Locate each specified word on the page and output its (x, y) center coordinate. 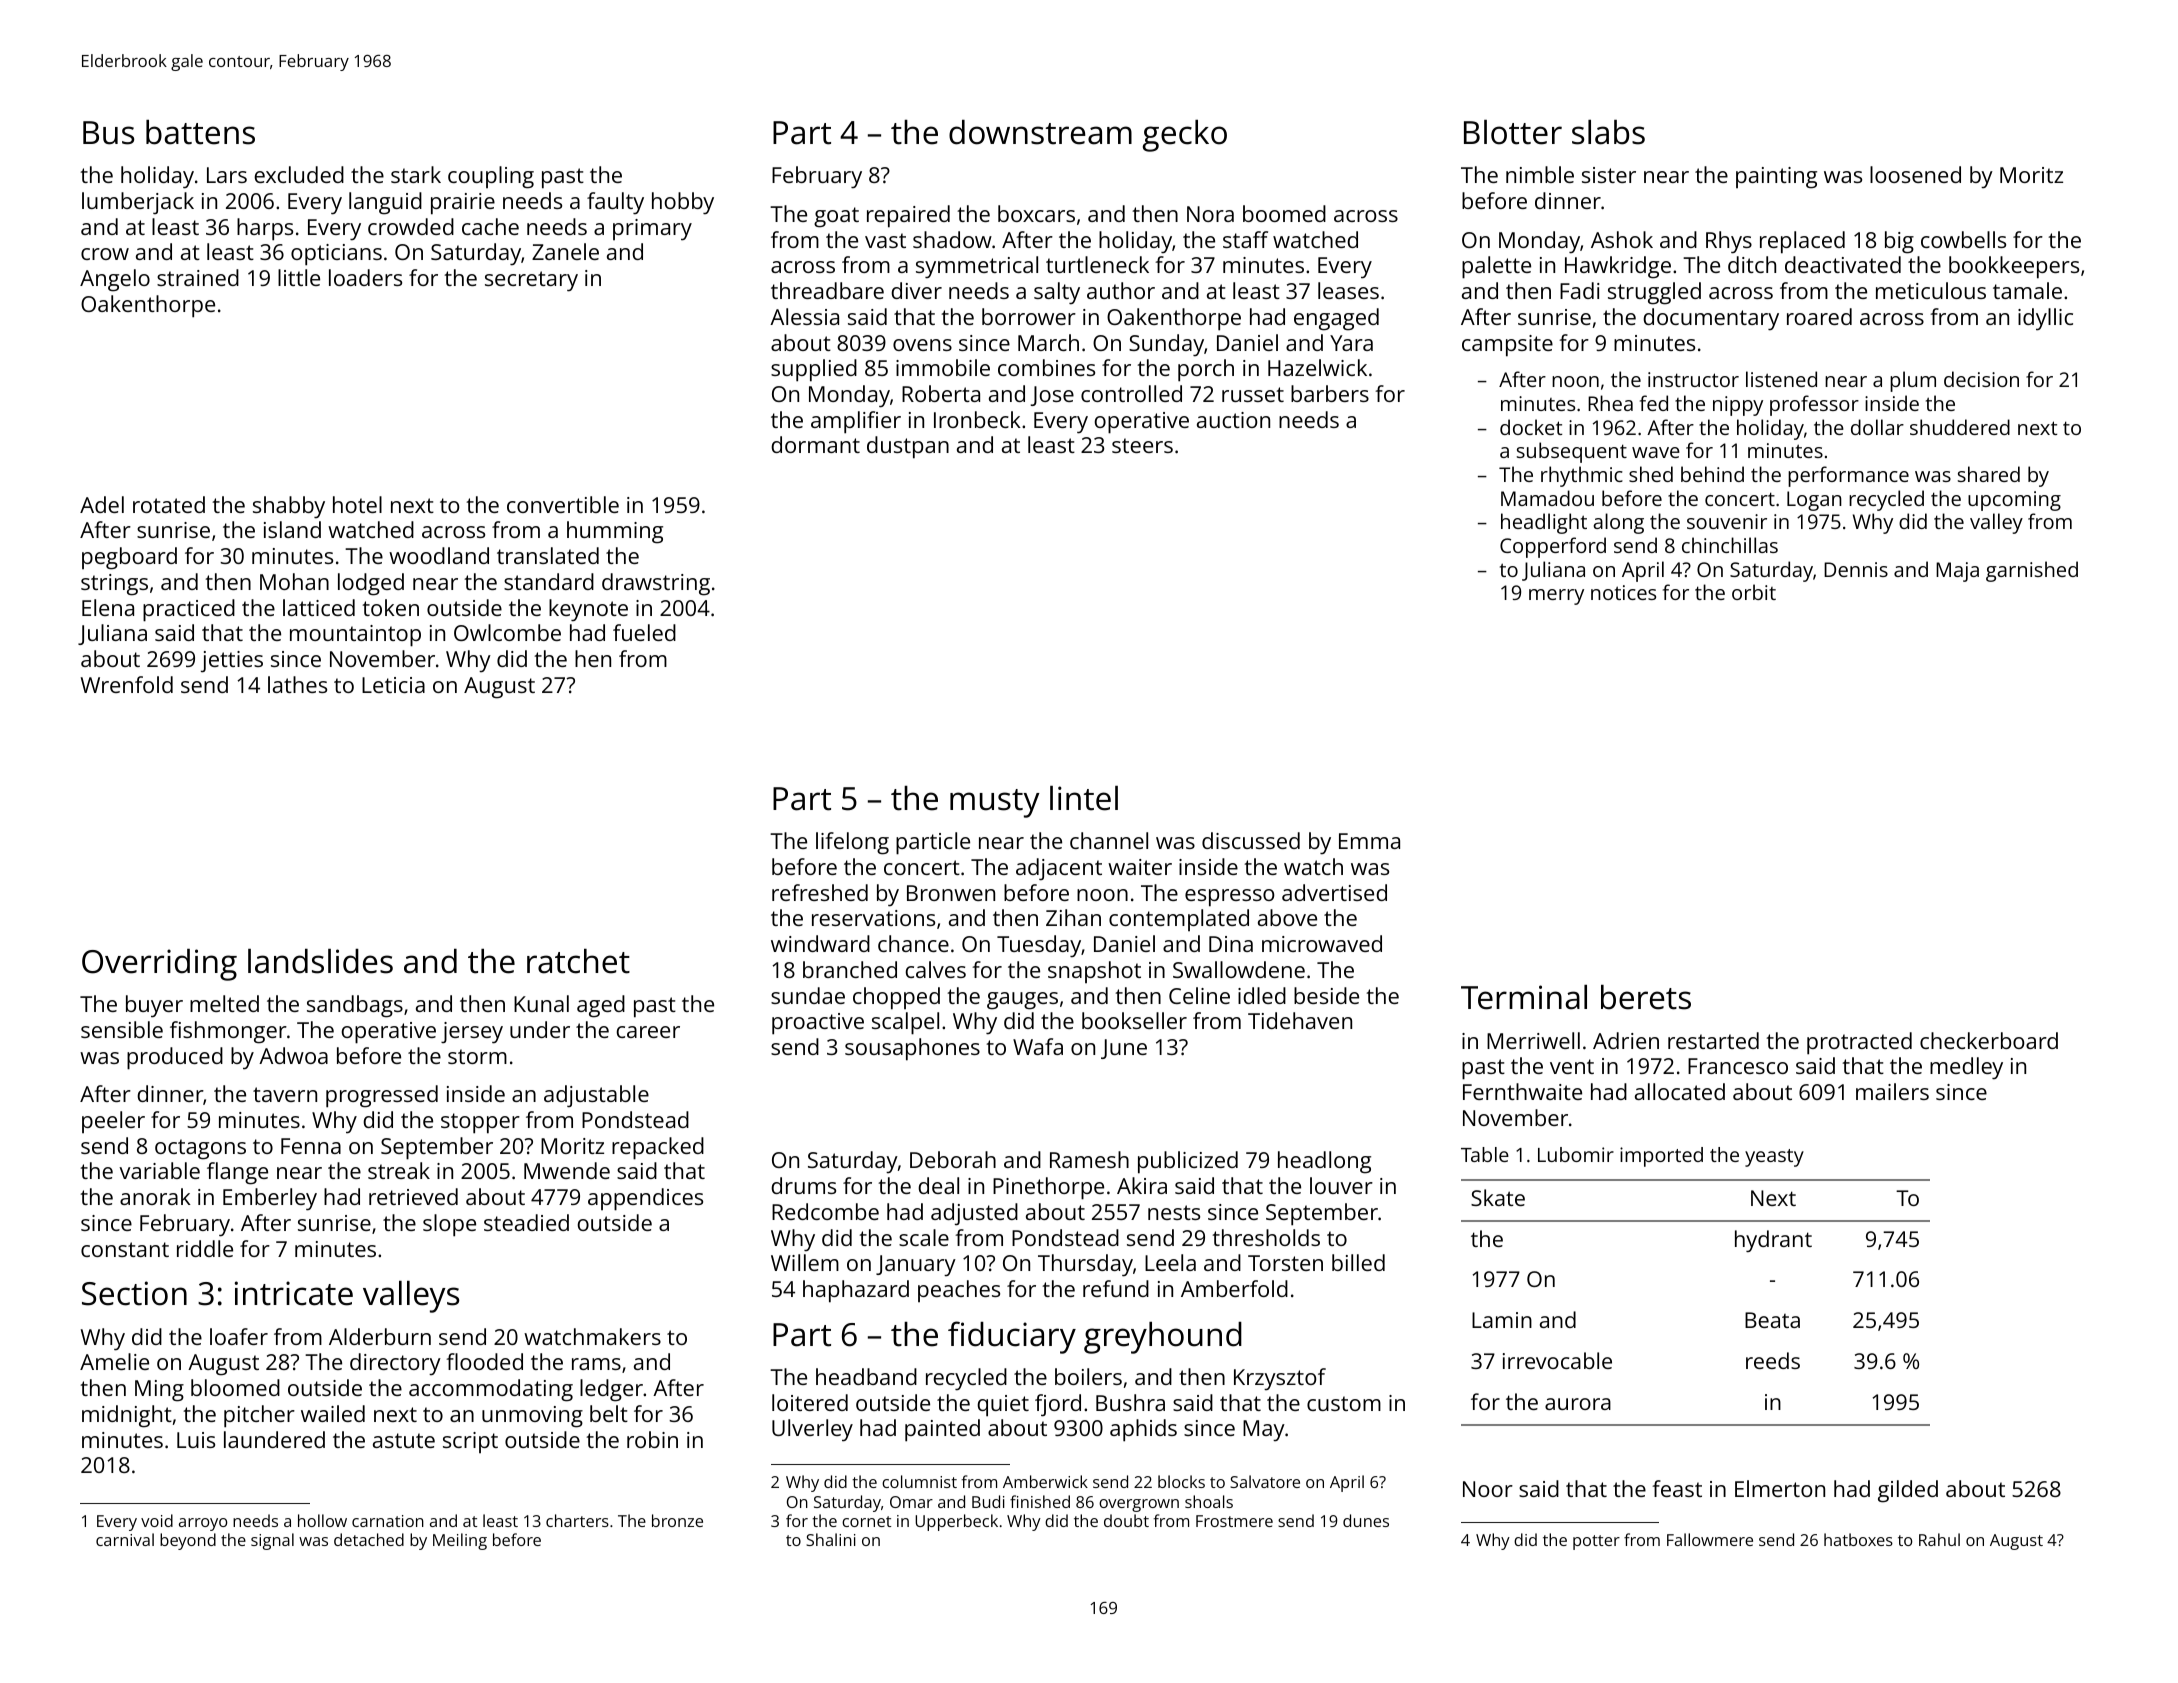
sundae (808, 995)
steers (1142, 445)
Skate (1498, 1197)
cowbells (1963, 239)
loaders (365, 277)
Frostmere (1234, 1521)
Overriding (159, 965)
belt (609, 1413)
